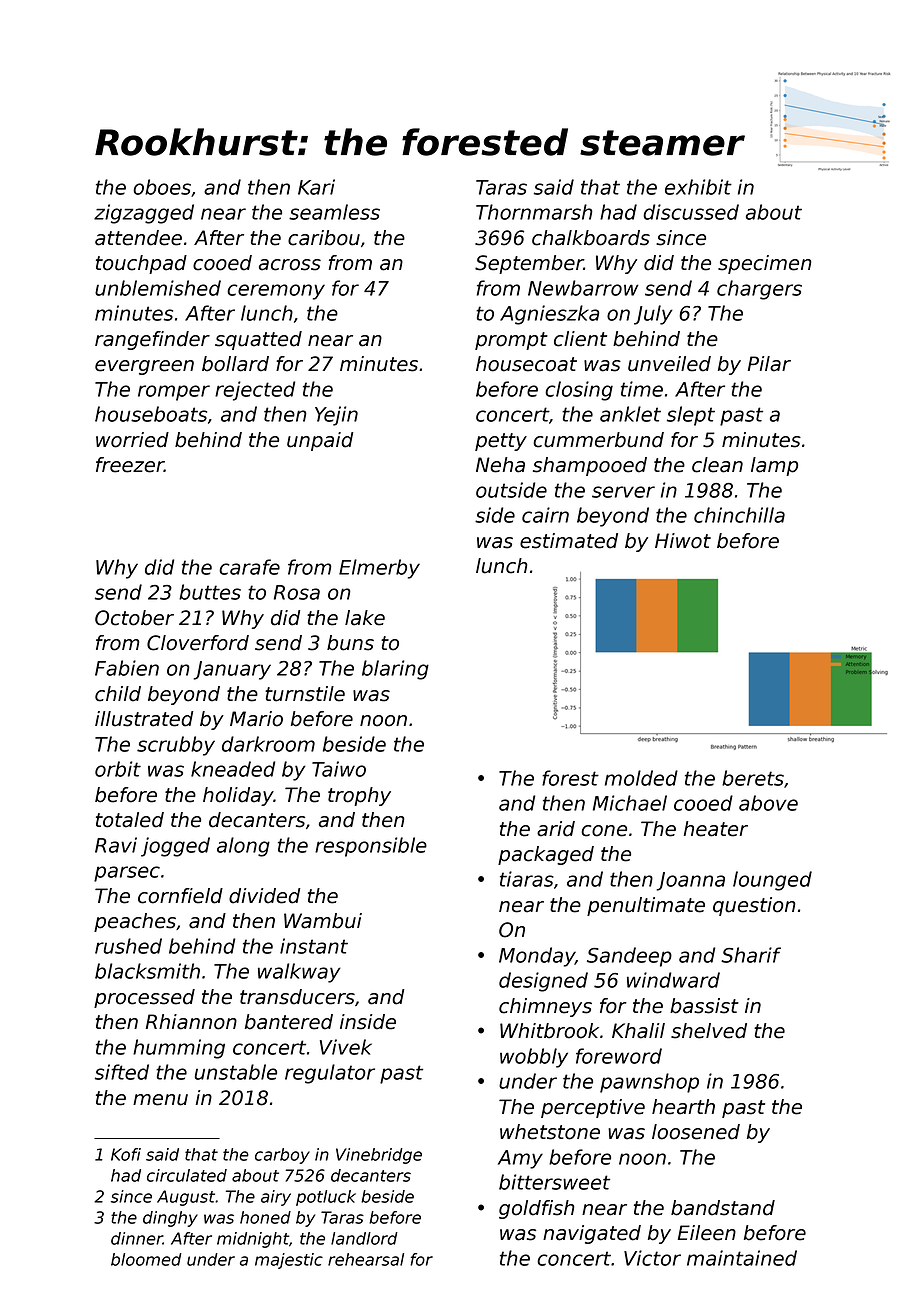 This screenshot has height=1316, width=908. What do you see at coordinates (501, 442) in the screenshot?
I see `petty` at bounding box center [501, 442].
